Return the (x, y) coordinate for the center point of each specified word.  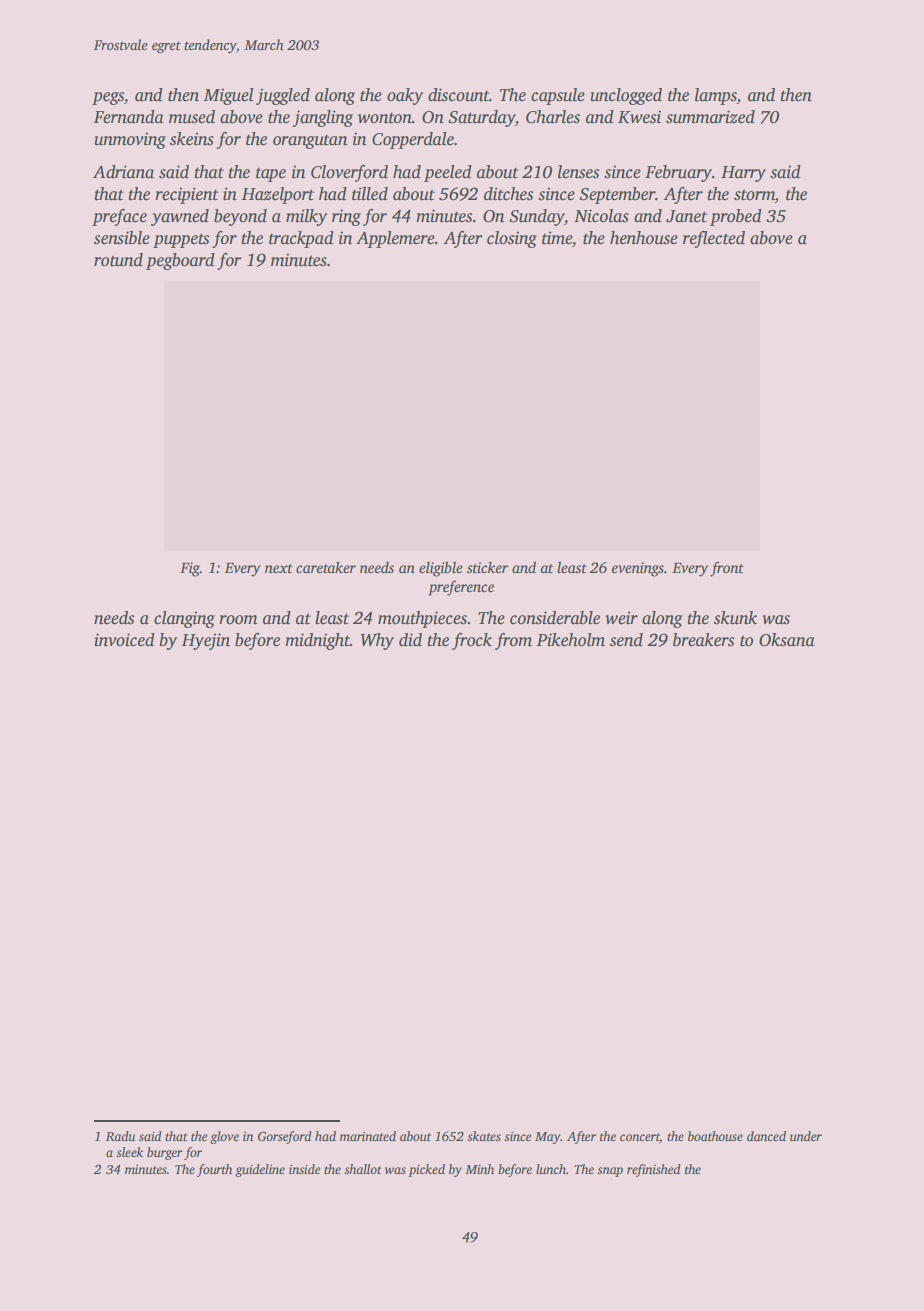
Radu (120, 1136)
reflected (714, 239)
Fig (190, 569)
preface (119, 217)
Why (377, 641)
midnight (317, 641)
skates (484, 1136)
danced (766, 1136)
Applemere (395, 239)
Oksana (787, 640)
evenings (638, 569)
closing (512, 239)
